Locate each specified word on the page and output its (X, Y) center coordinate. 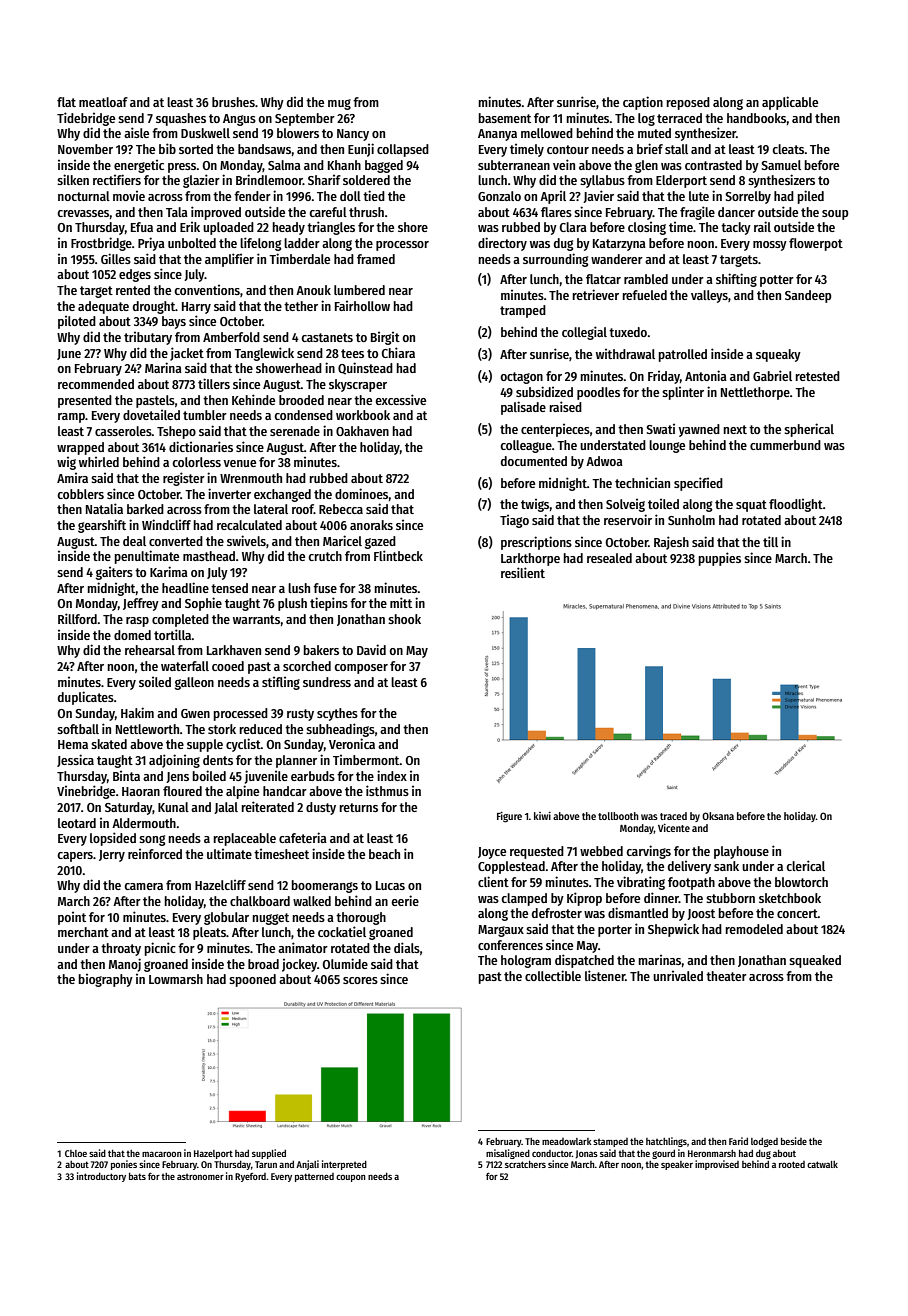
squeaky (778, 355)
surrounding (555, 260)
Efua (142, 227)
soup (835, 215)
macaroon (162, 1154)
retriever (596, 294)
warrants (256, 619)
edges (135, 275)
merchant (83, 932)
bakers (321, 650)
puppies (720, 559)
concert (797, 913)
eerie (405, 900)
